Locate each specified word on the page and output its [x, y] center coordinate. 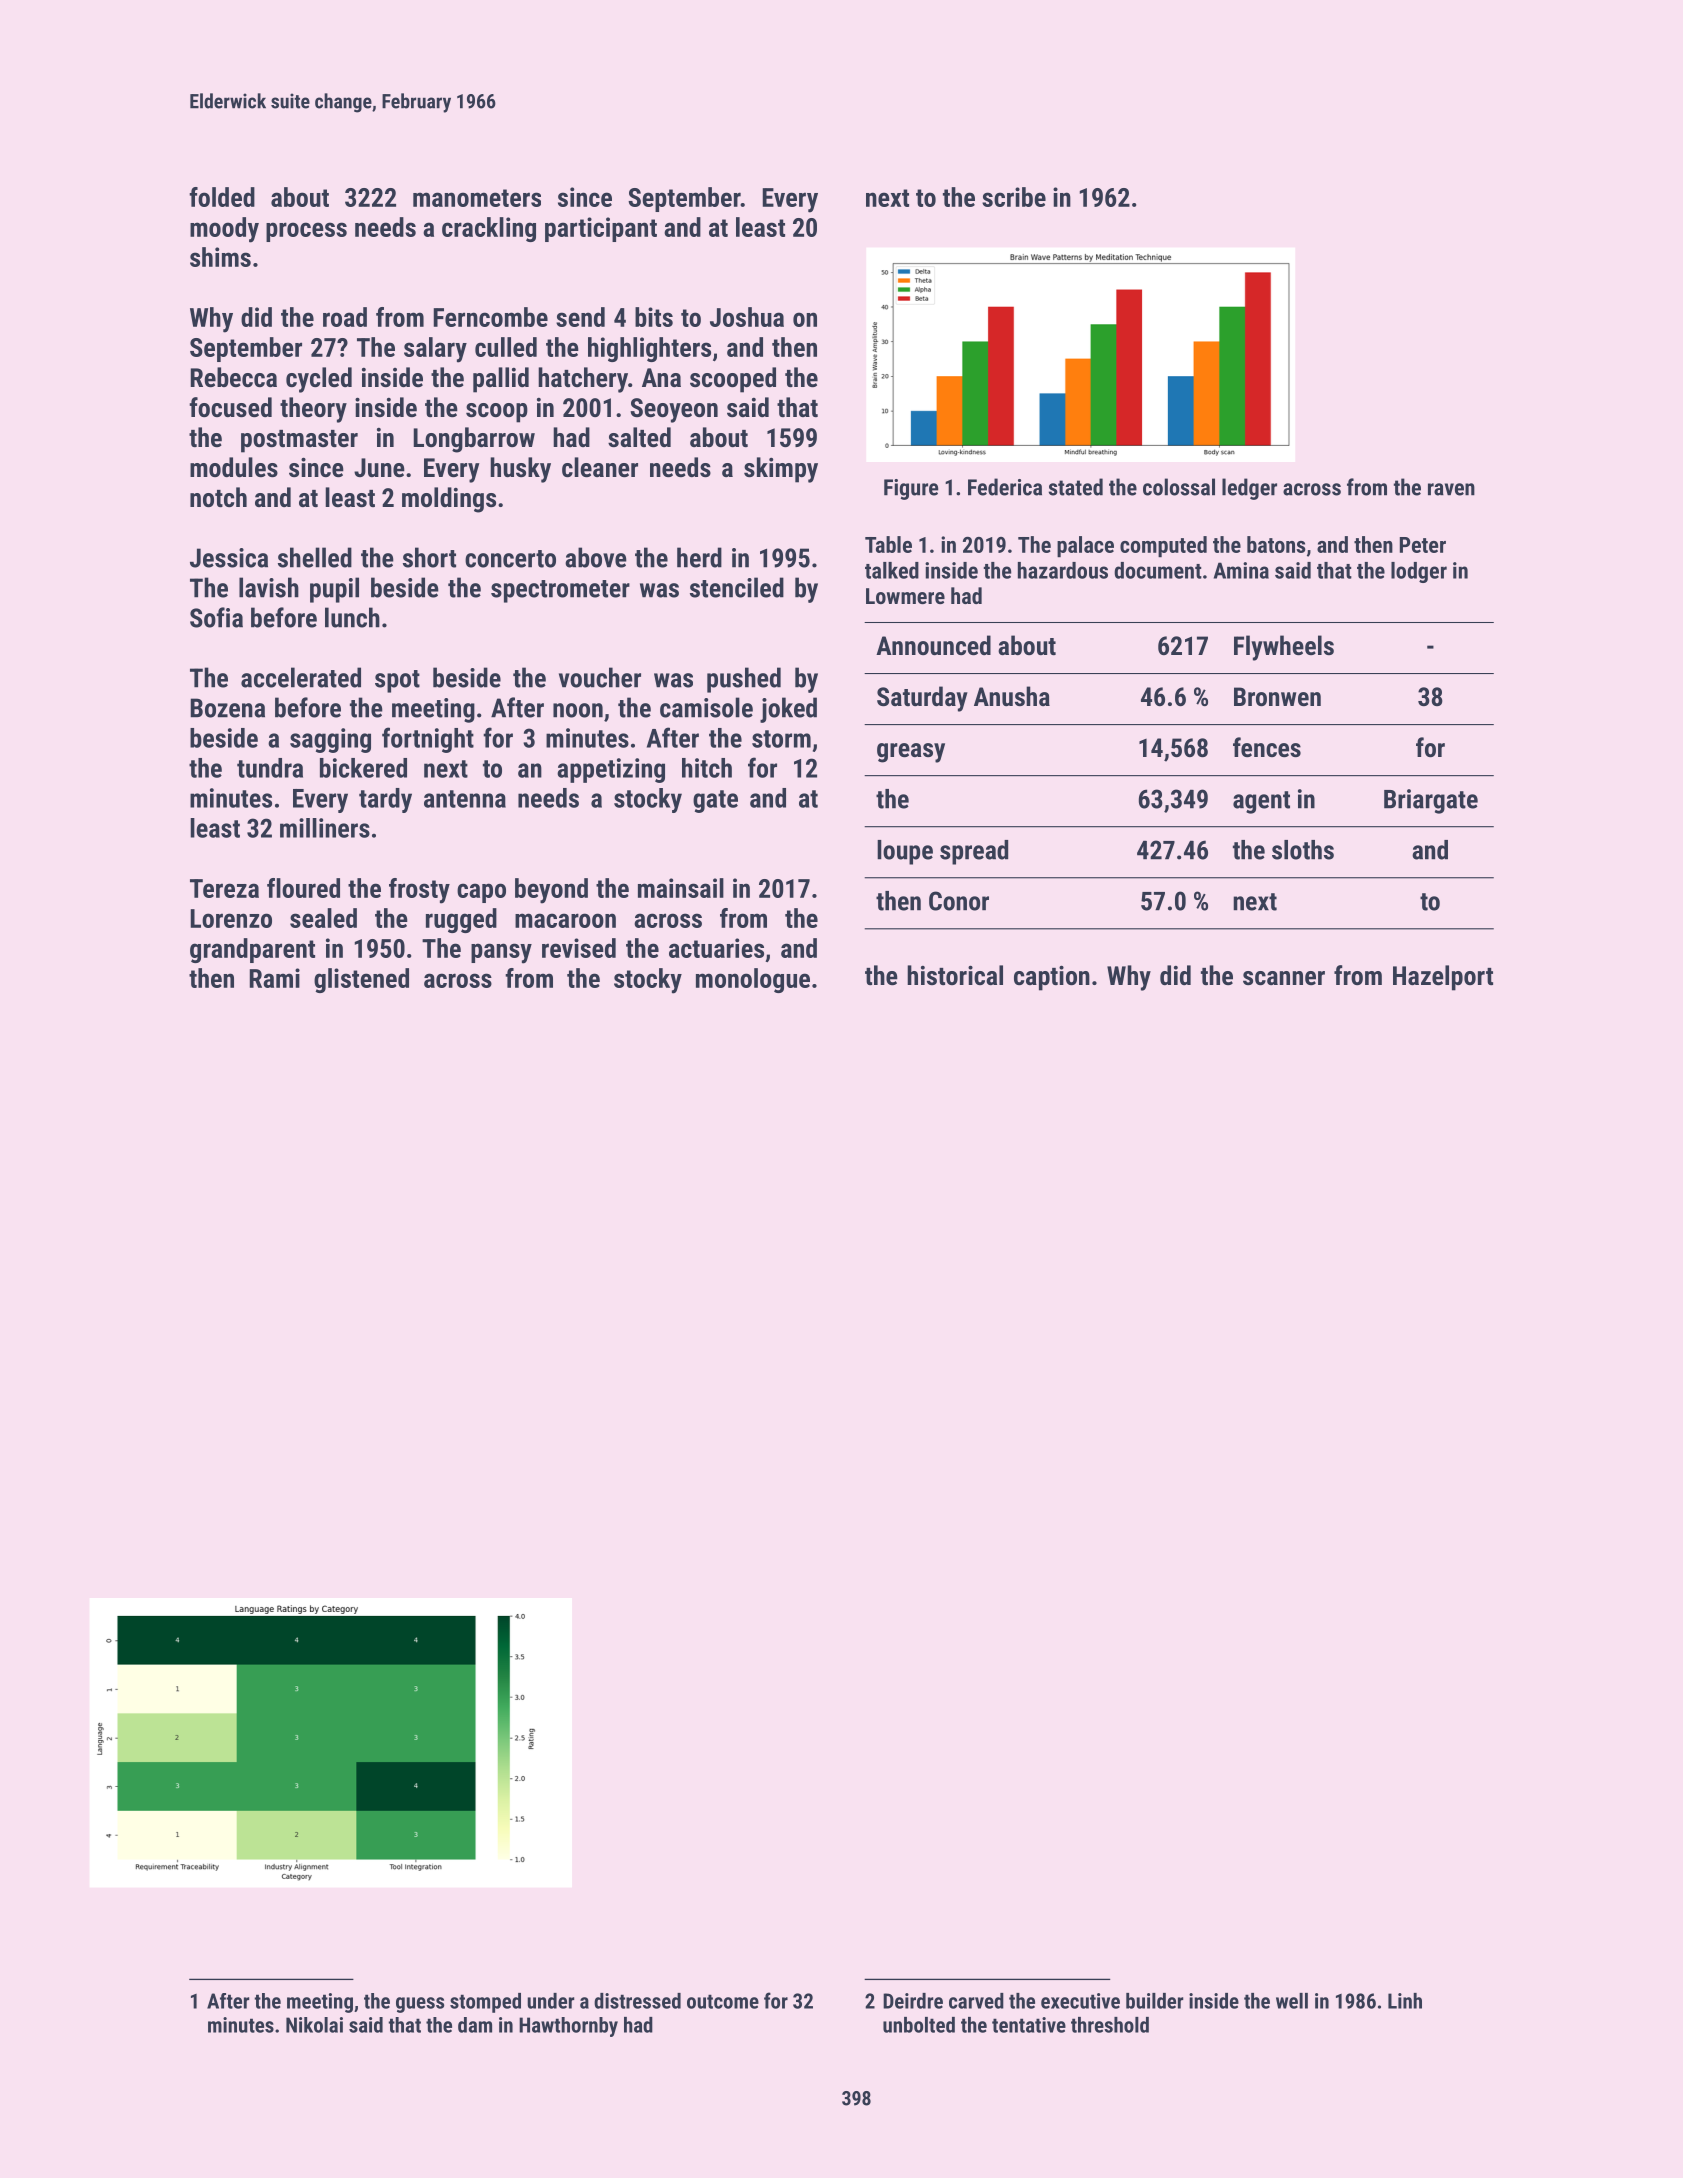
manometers [477, 198]
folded [222, 197]
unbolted [919, 2025]
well [1292, 2001]
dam [475, 2025]
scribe [1014, 197]
